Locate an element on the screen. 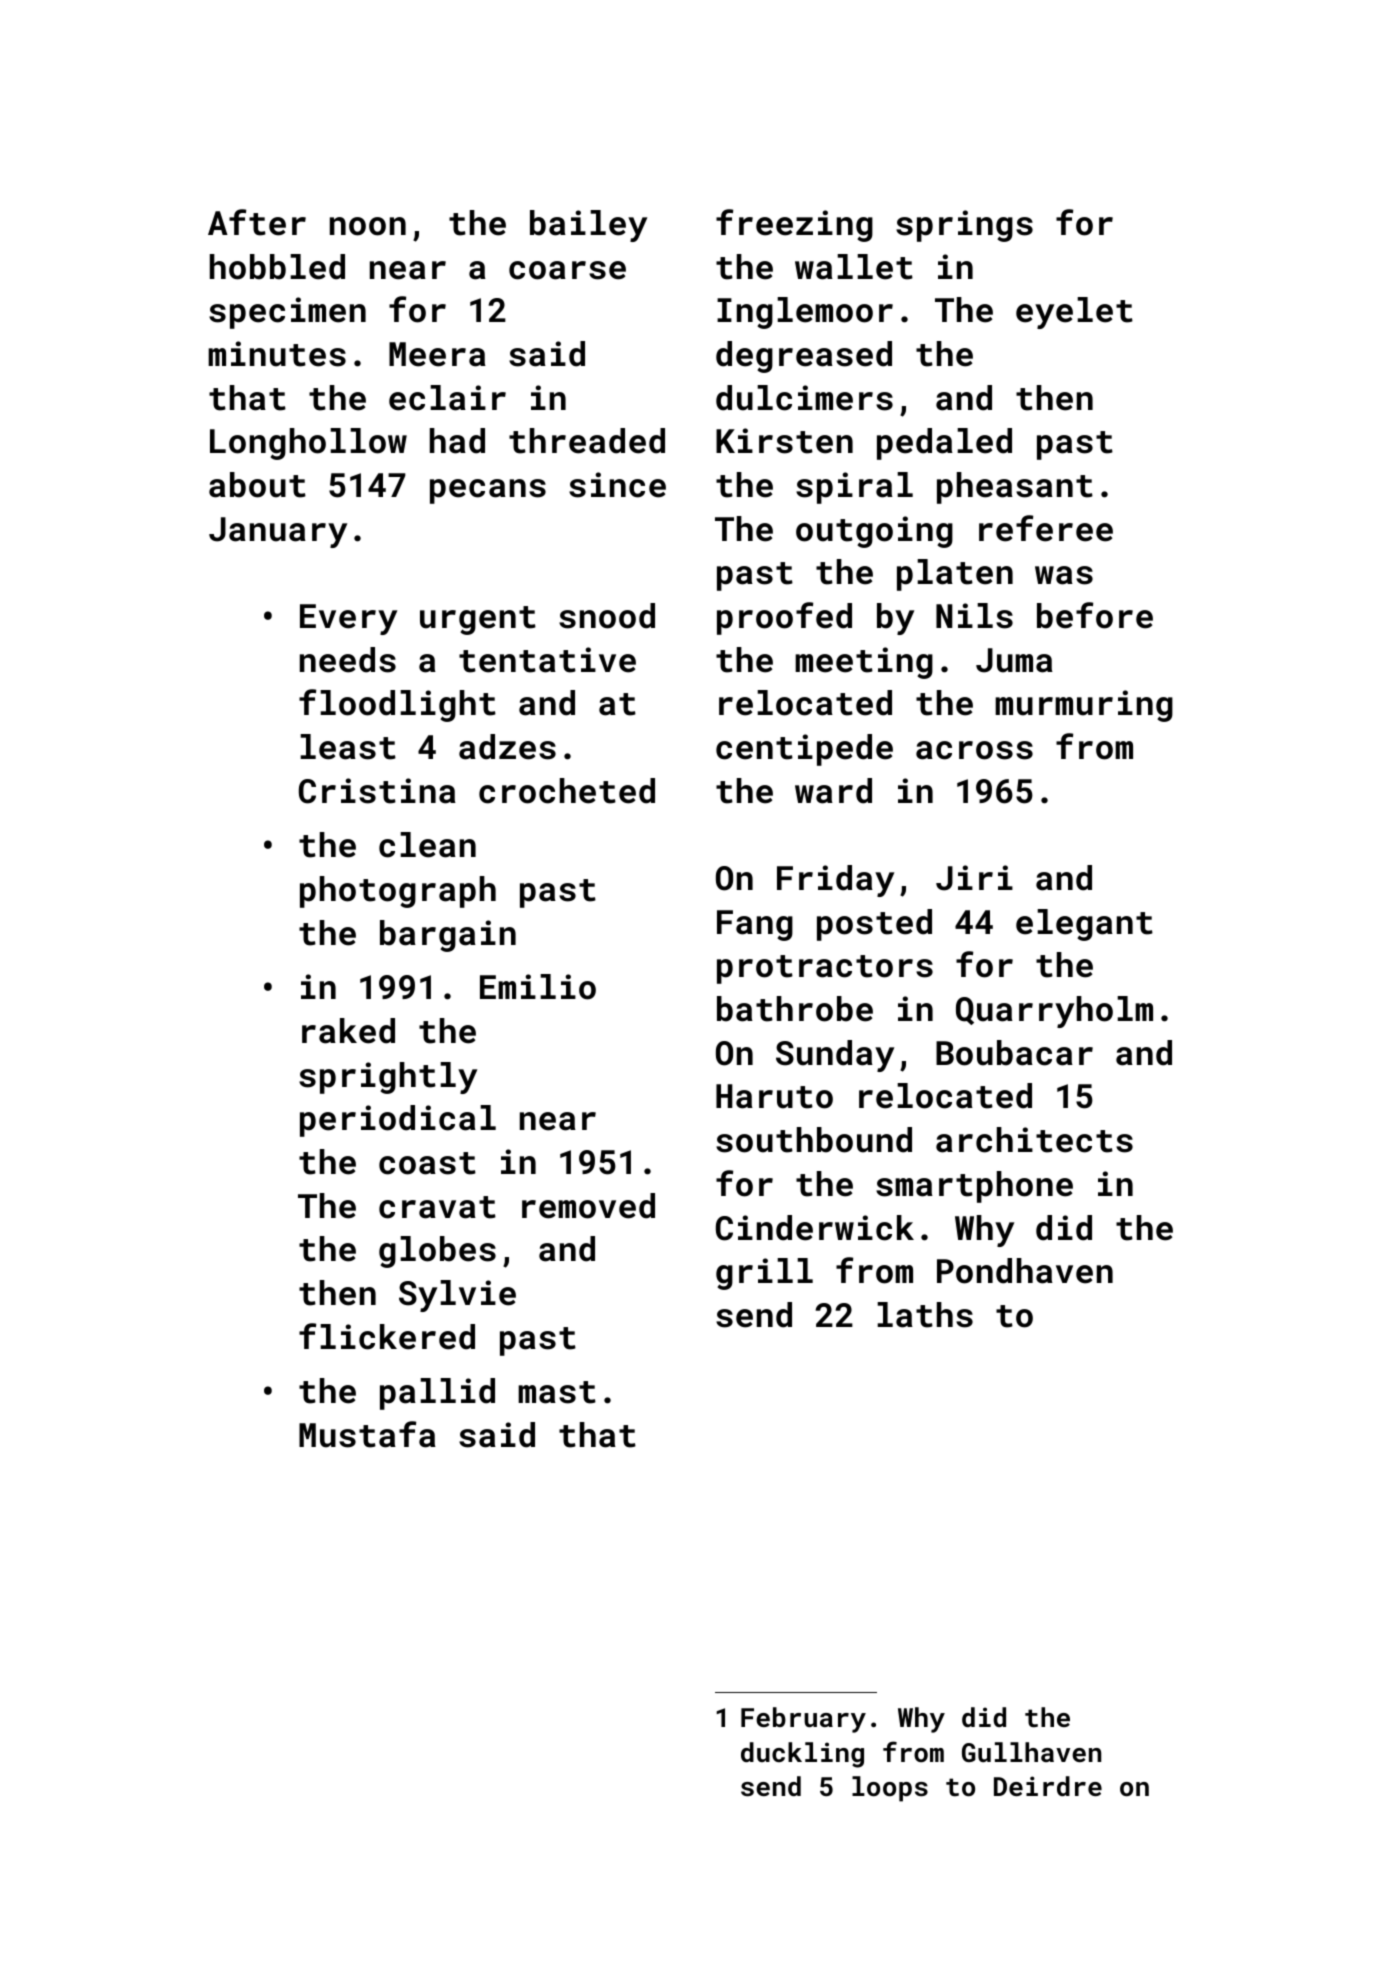  laths is located at coordinates (925, 1315).
